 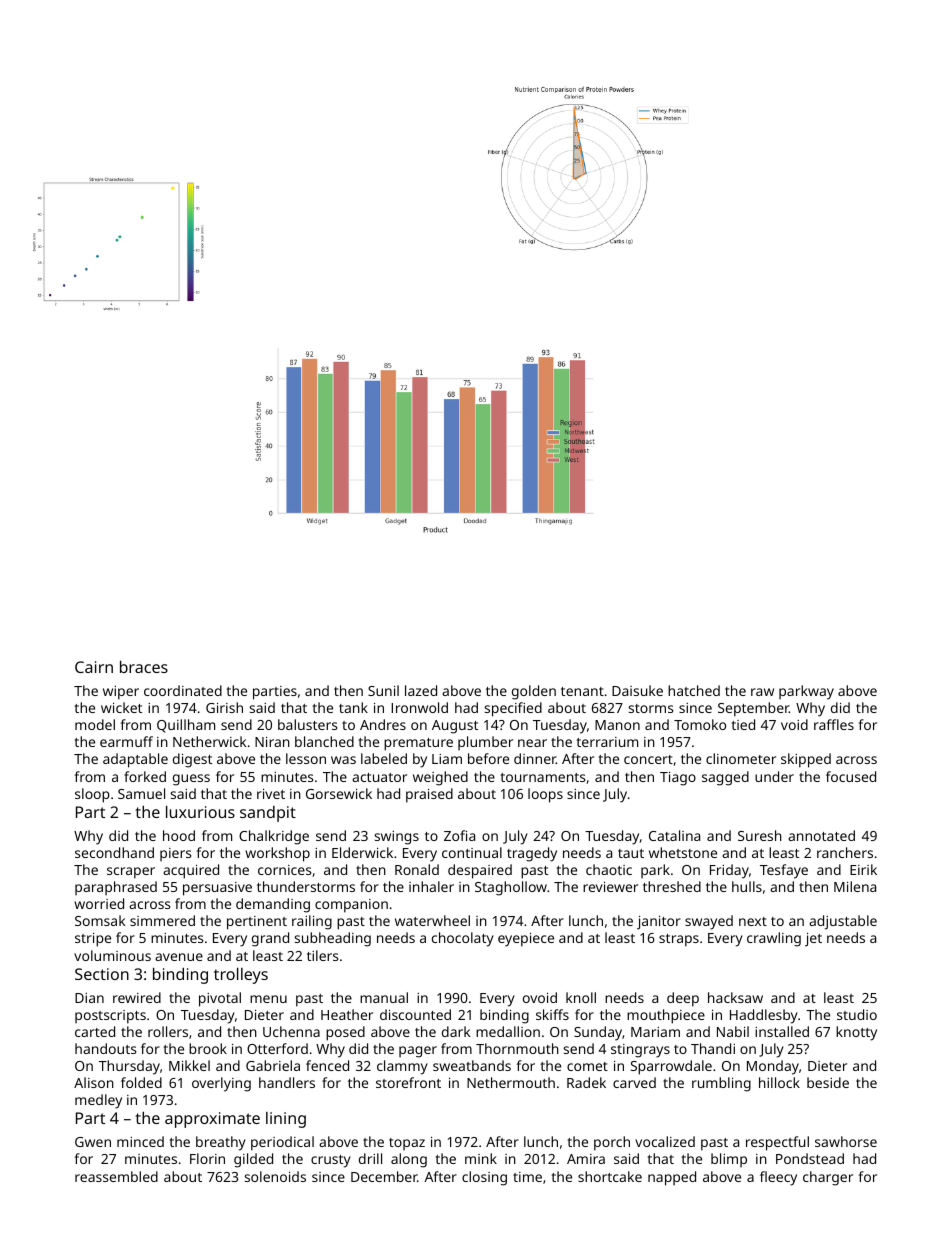 I want to click on time, so click(x=527, y=1177).
